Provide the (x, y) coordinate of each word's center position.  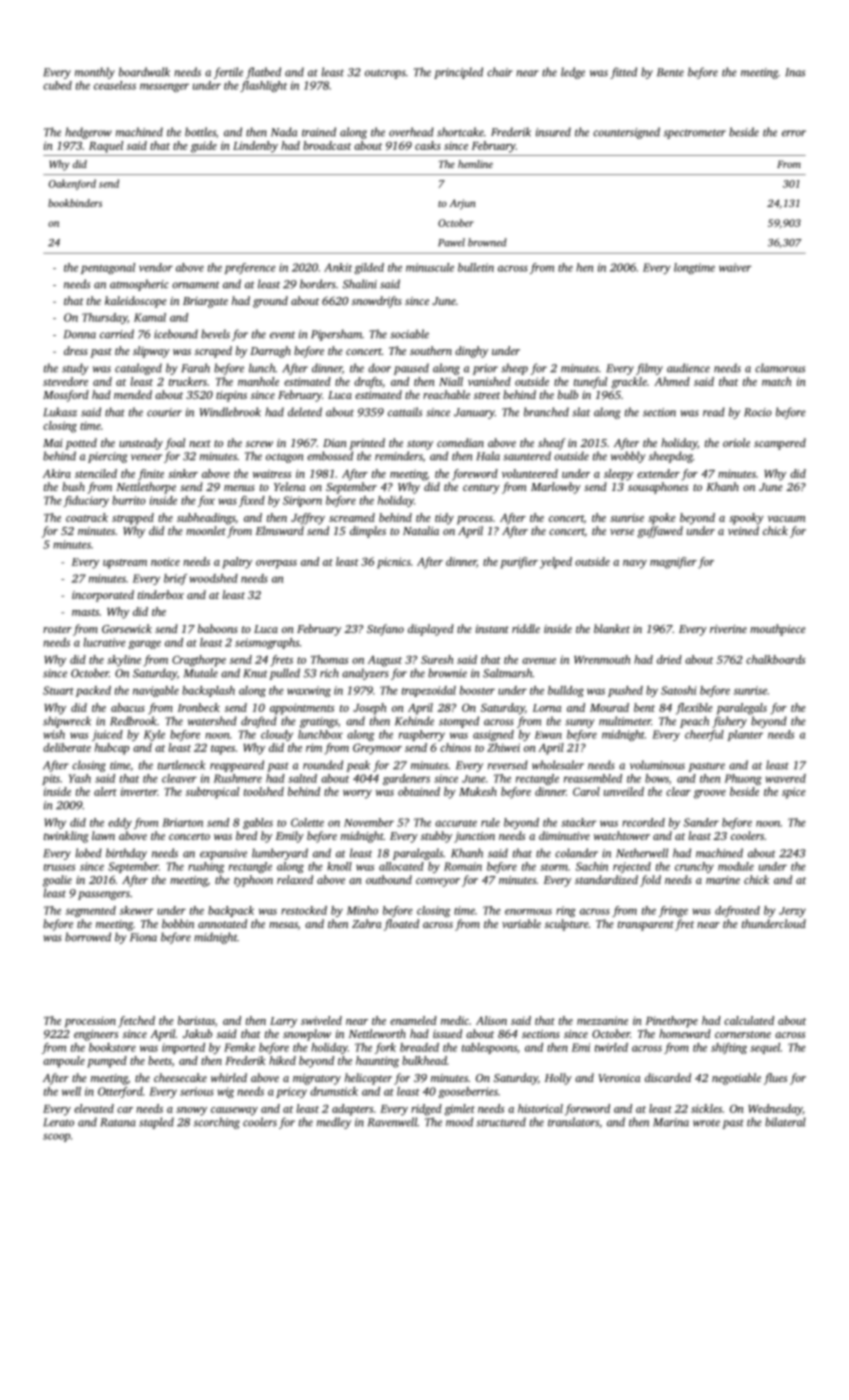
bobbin (178, 923)
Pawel (451, 242)
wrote (706, 1123)
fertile (228, 73)
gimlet (459, 1110)
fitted (623, 73)
